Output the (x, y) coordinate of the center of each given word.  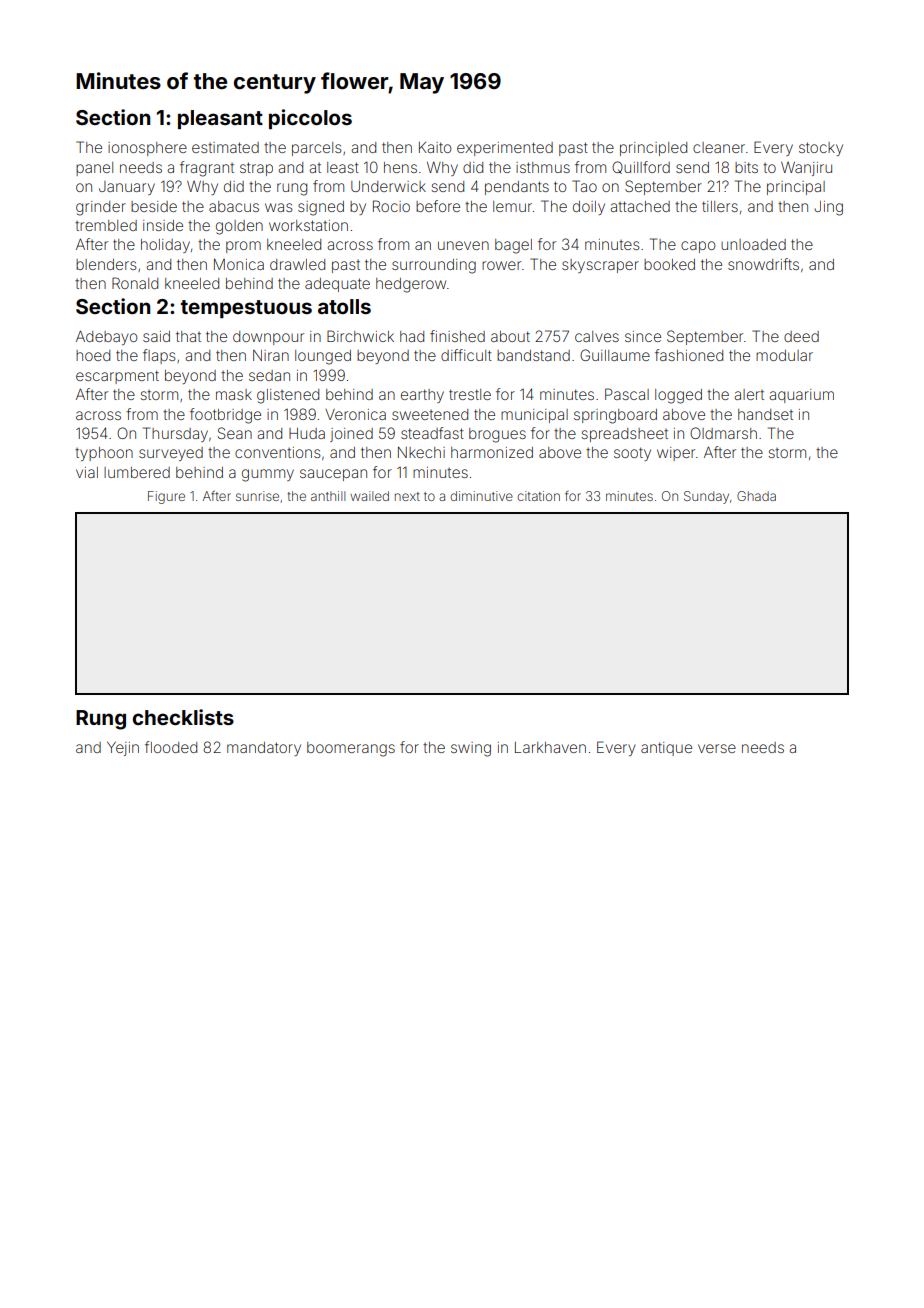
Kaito (435, 147)
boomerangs (351, 749)
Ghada (756, 496)
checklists (183, 717)
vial (87, 472)
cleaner (719, 147)
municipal (534, 416)
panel (94, 169)
